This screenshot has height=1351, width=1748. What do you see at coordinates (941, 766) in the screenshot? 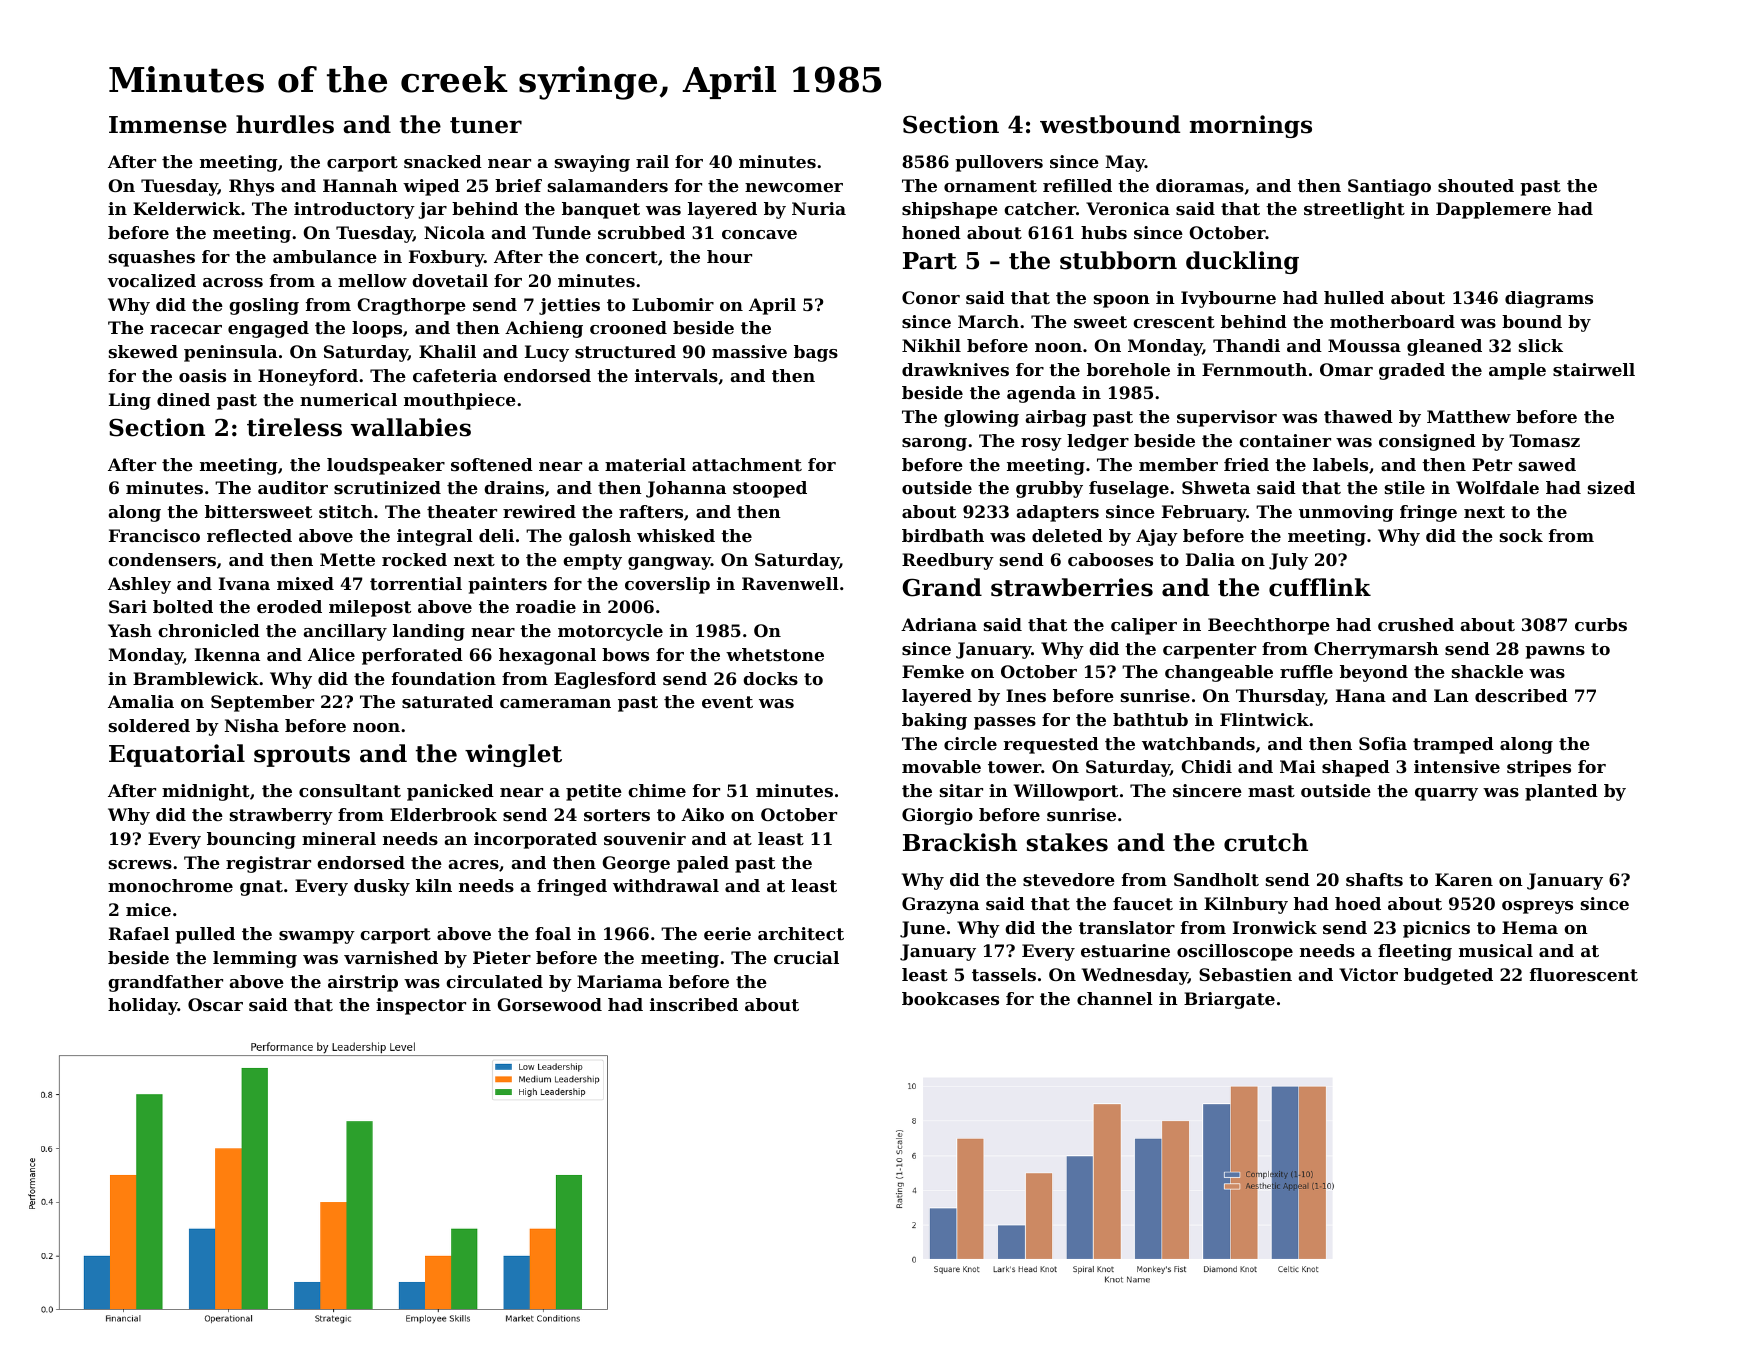
I see `movable` at bounding box center [941, 766].
